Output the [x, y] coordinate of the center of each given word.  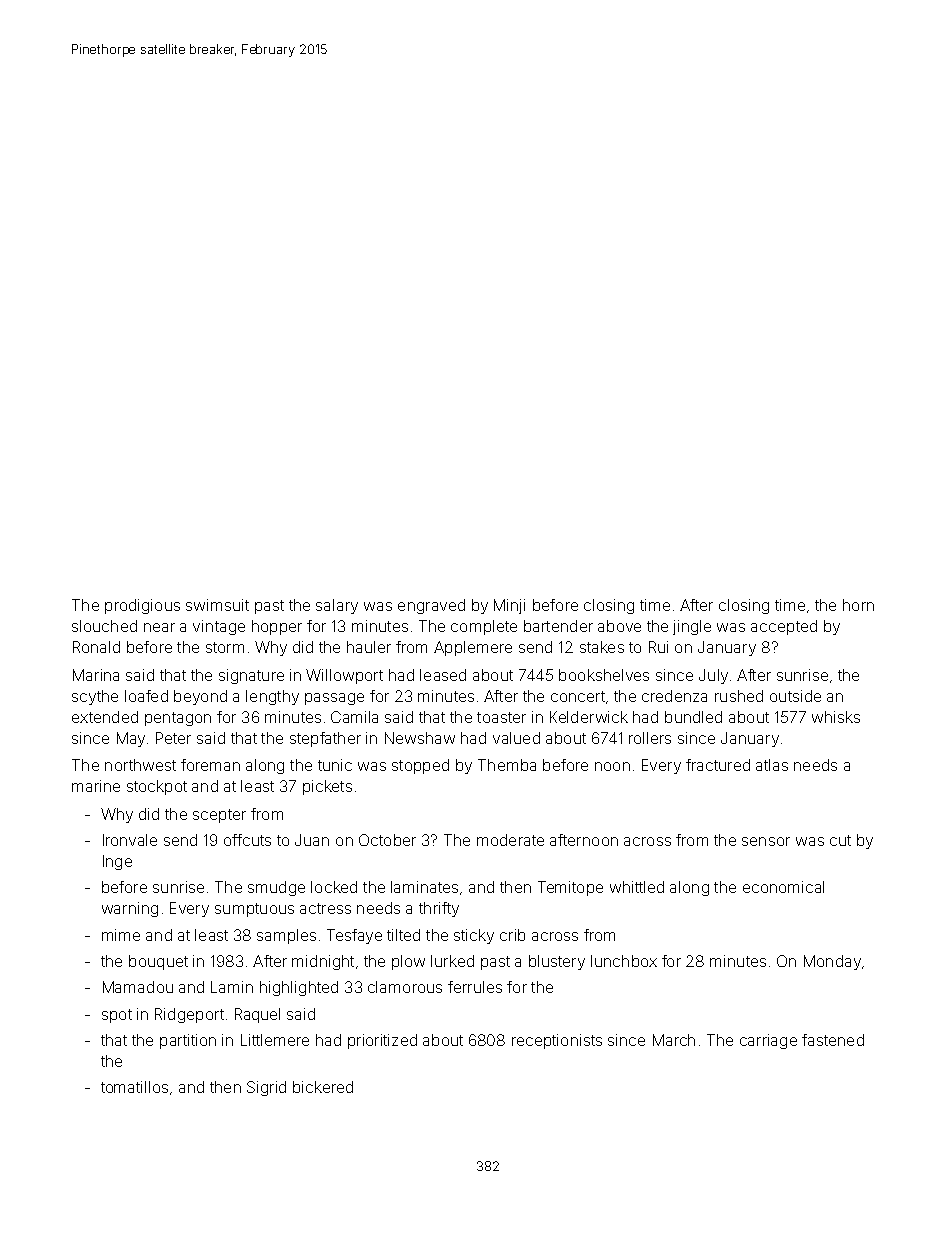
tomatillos [134, 1087]
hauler [369, 647]
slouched [104, 626]
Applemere [473, 648]
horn [858, 605]
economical [783, 887]
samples [286, 936]
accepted [784, 627]
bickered [323, 1087]
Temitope [570, 888]
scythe [95, 697]
